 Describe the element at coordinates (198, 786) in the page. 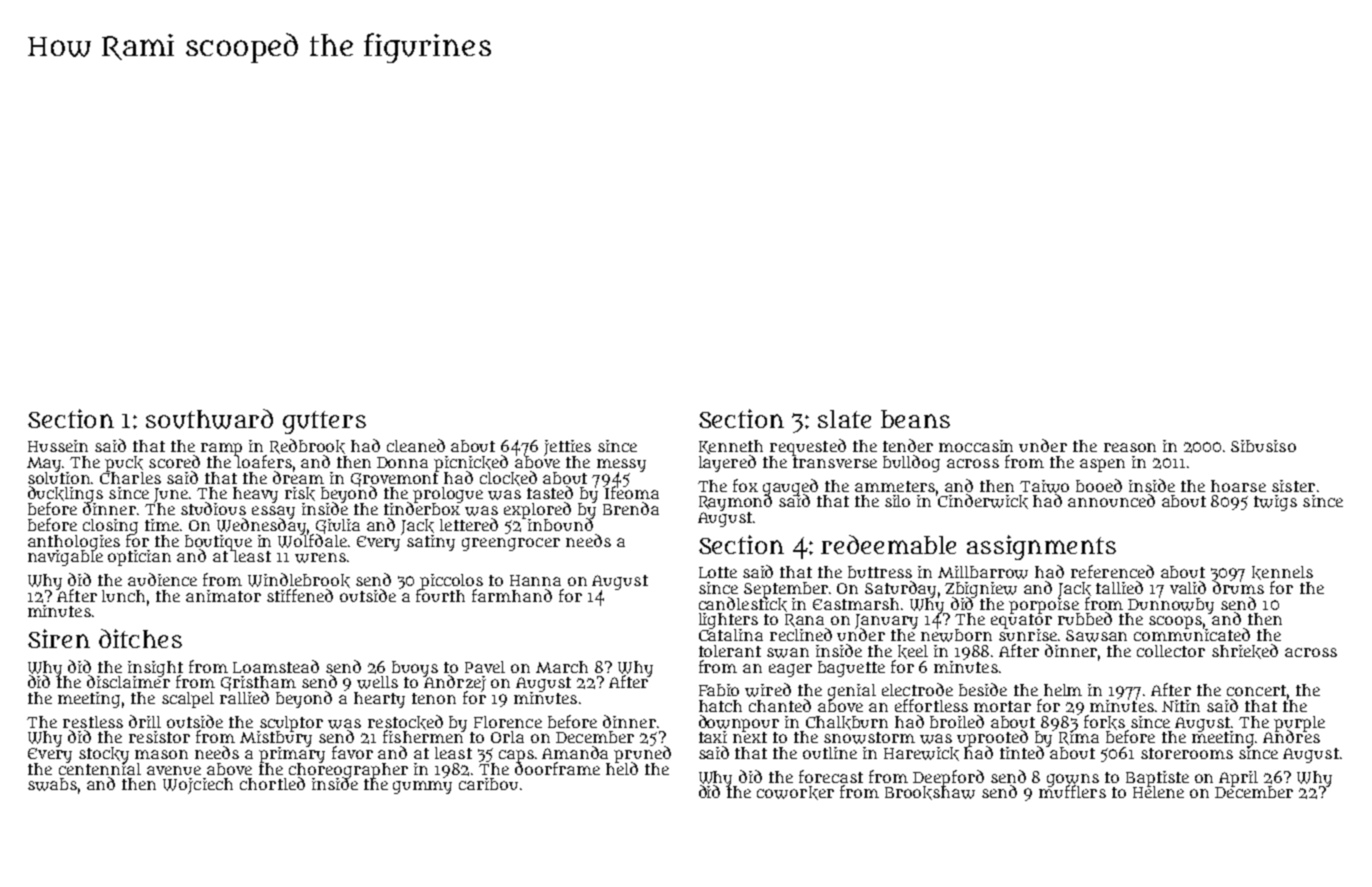

I see `Wojciech` at that location.
